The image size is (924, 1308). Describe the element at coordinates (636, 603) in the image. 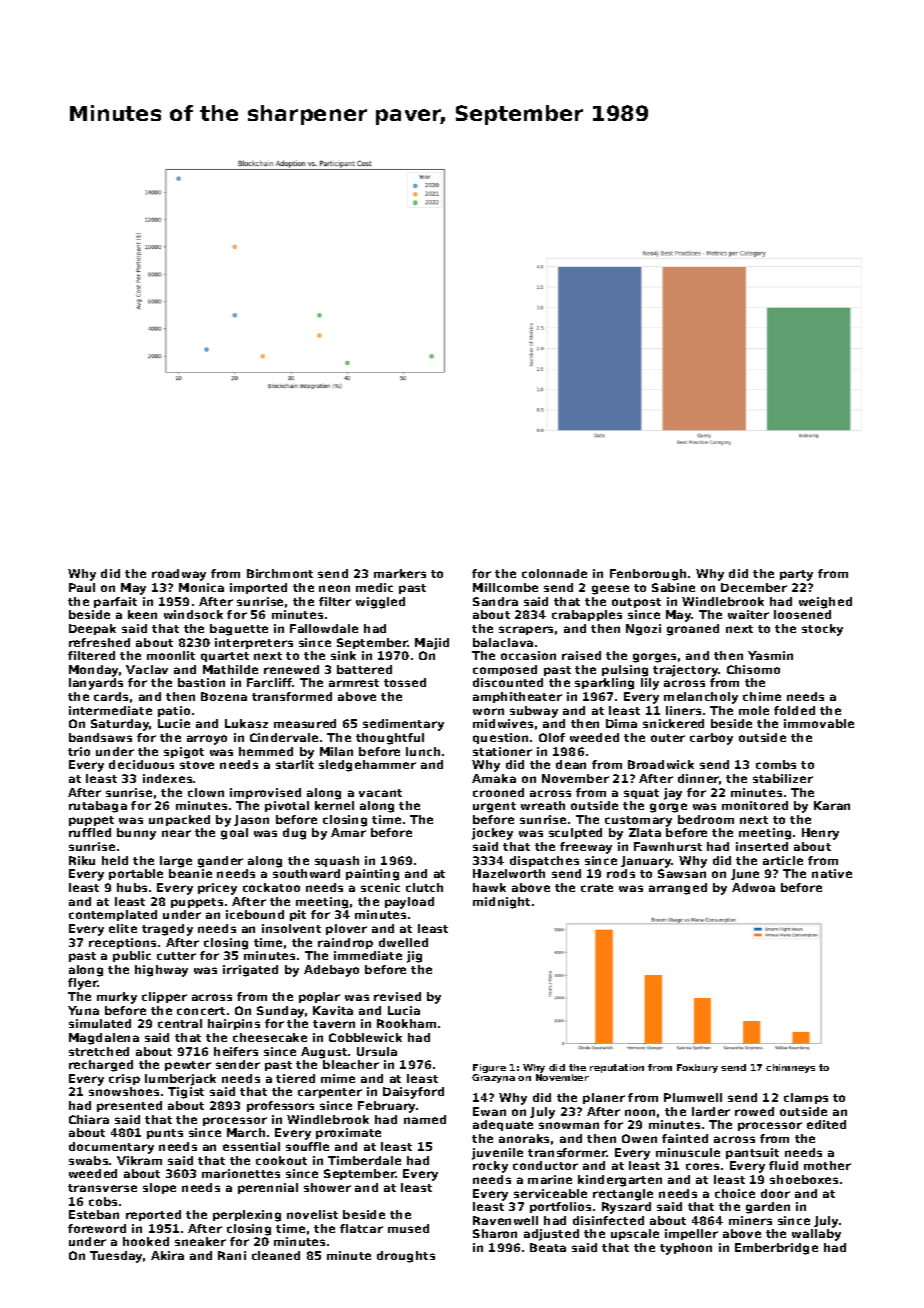

I see `outpost` at that location.
